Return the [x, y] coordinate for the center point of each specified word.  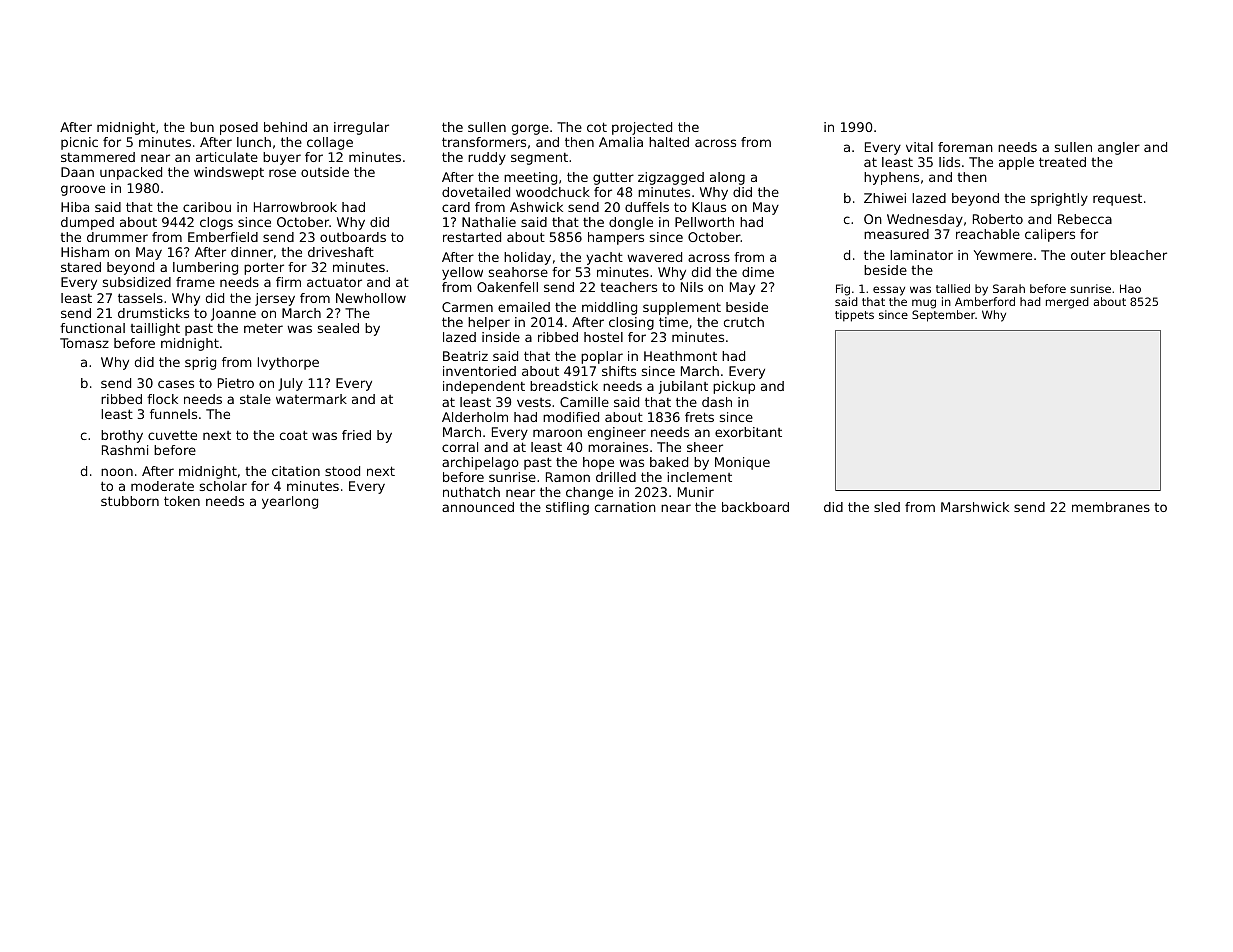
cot [597, 127]
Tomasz [84, 343]
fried [356, 435]
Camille [584, 402]
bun [202, 127]
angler [1119, 148]
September [943, 316]
